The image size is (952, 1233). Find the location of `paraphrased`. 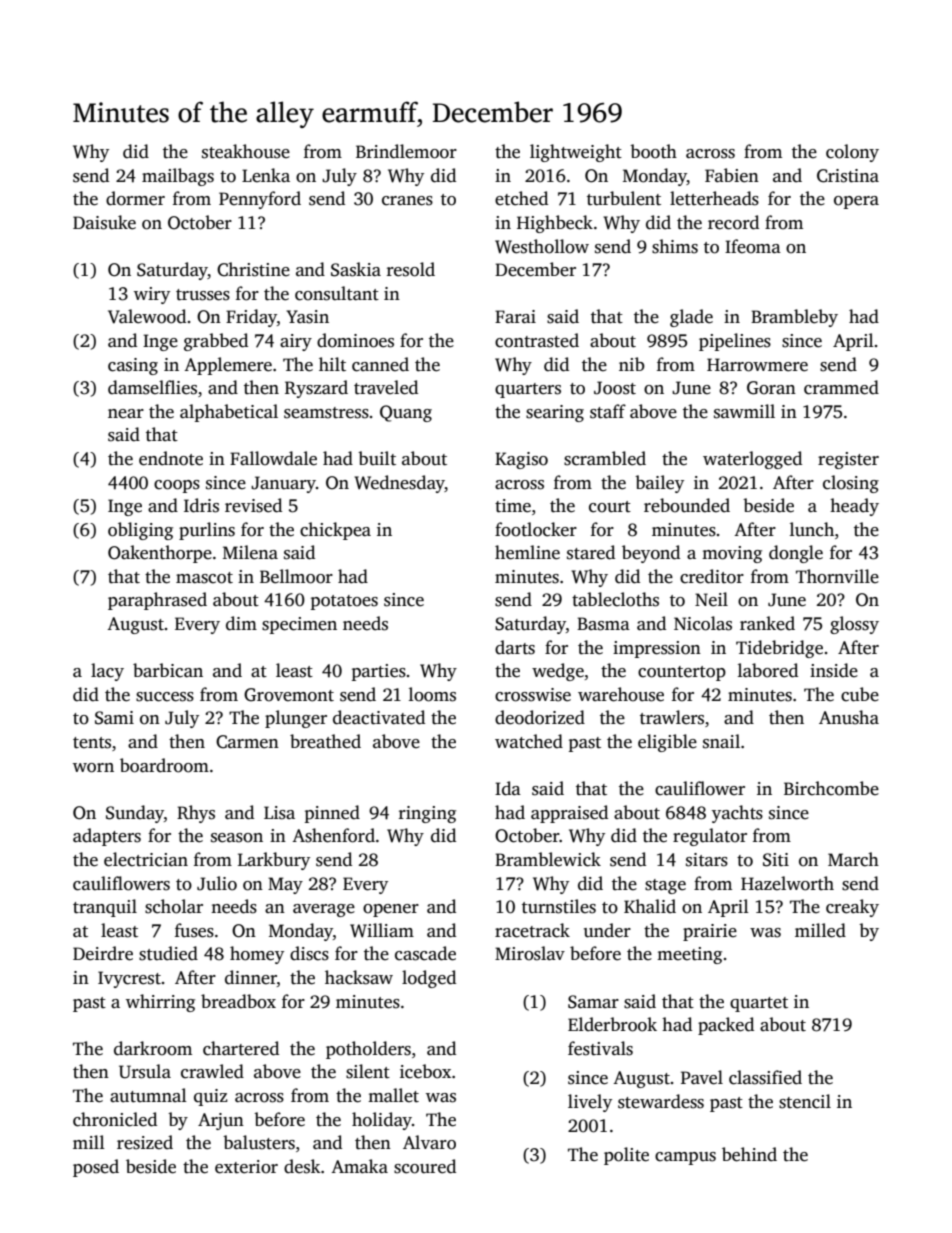

paraphrased is located at coordinates (157, 601).
